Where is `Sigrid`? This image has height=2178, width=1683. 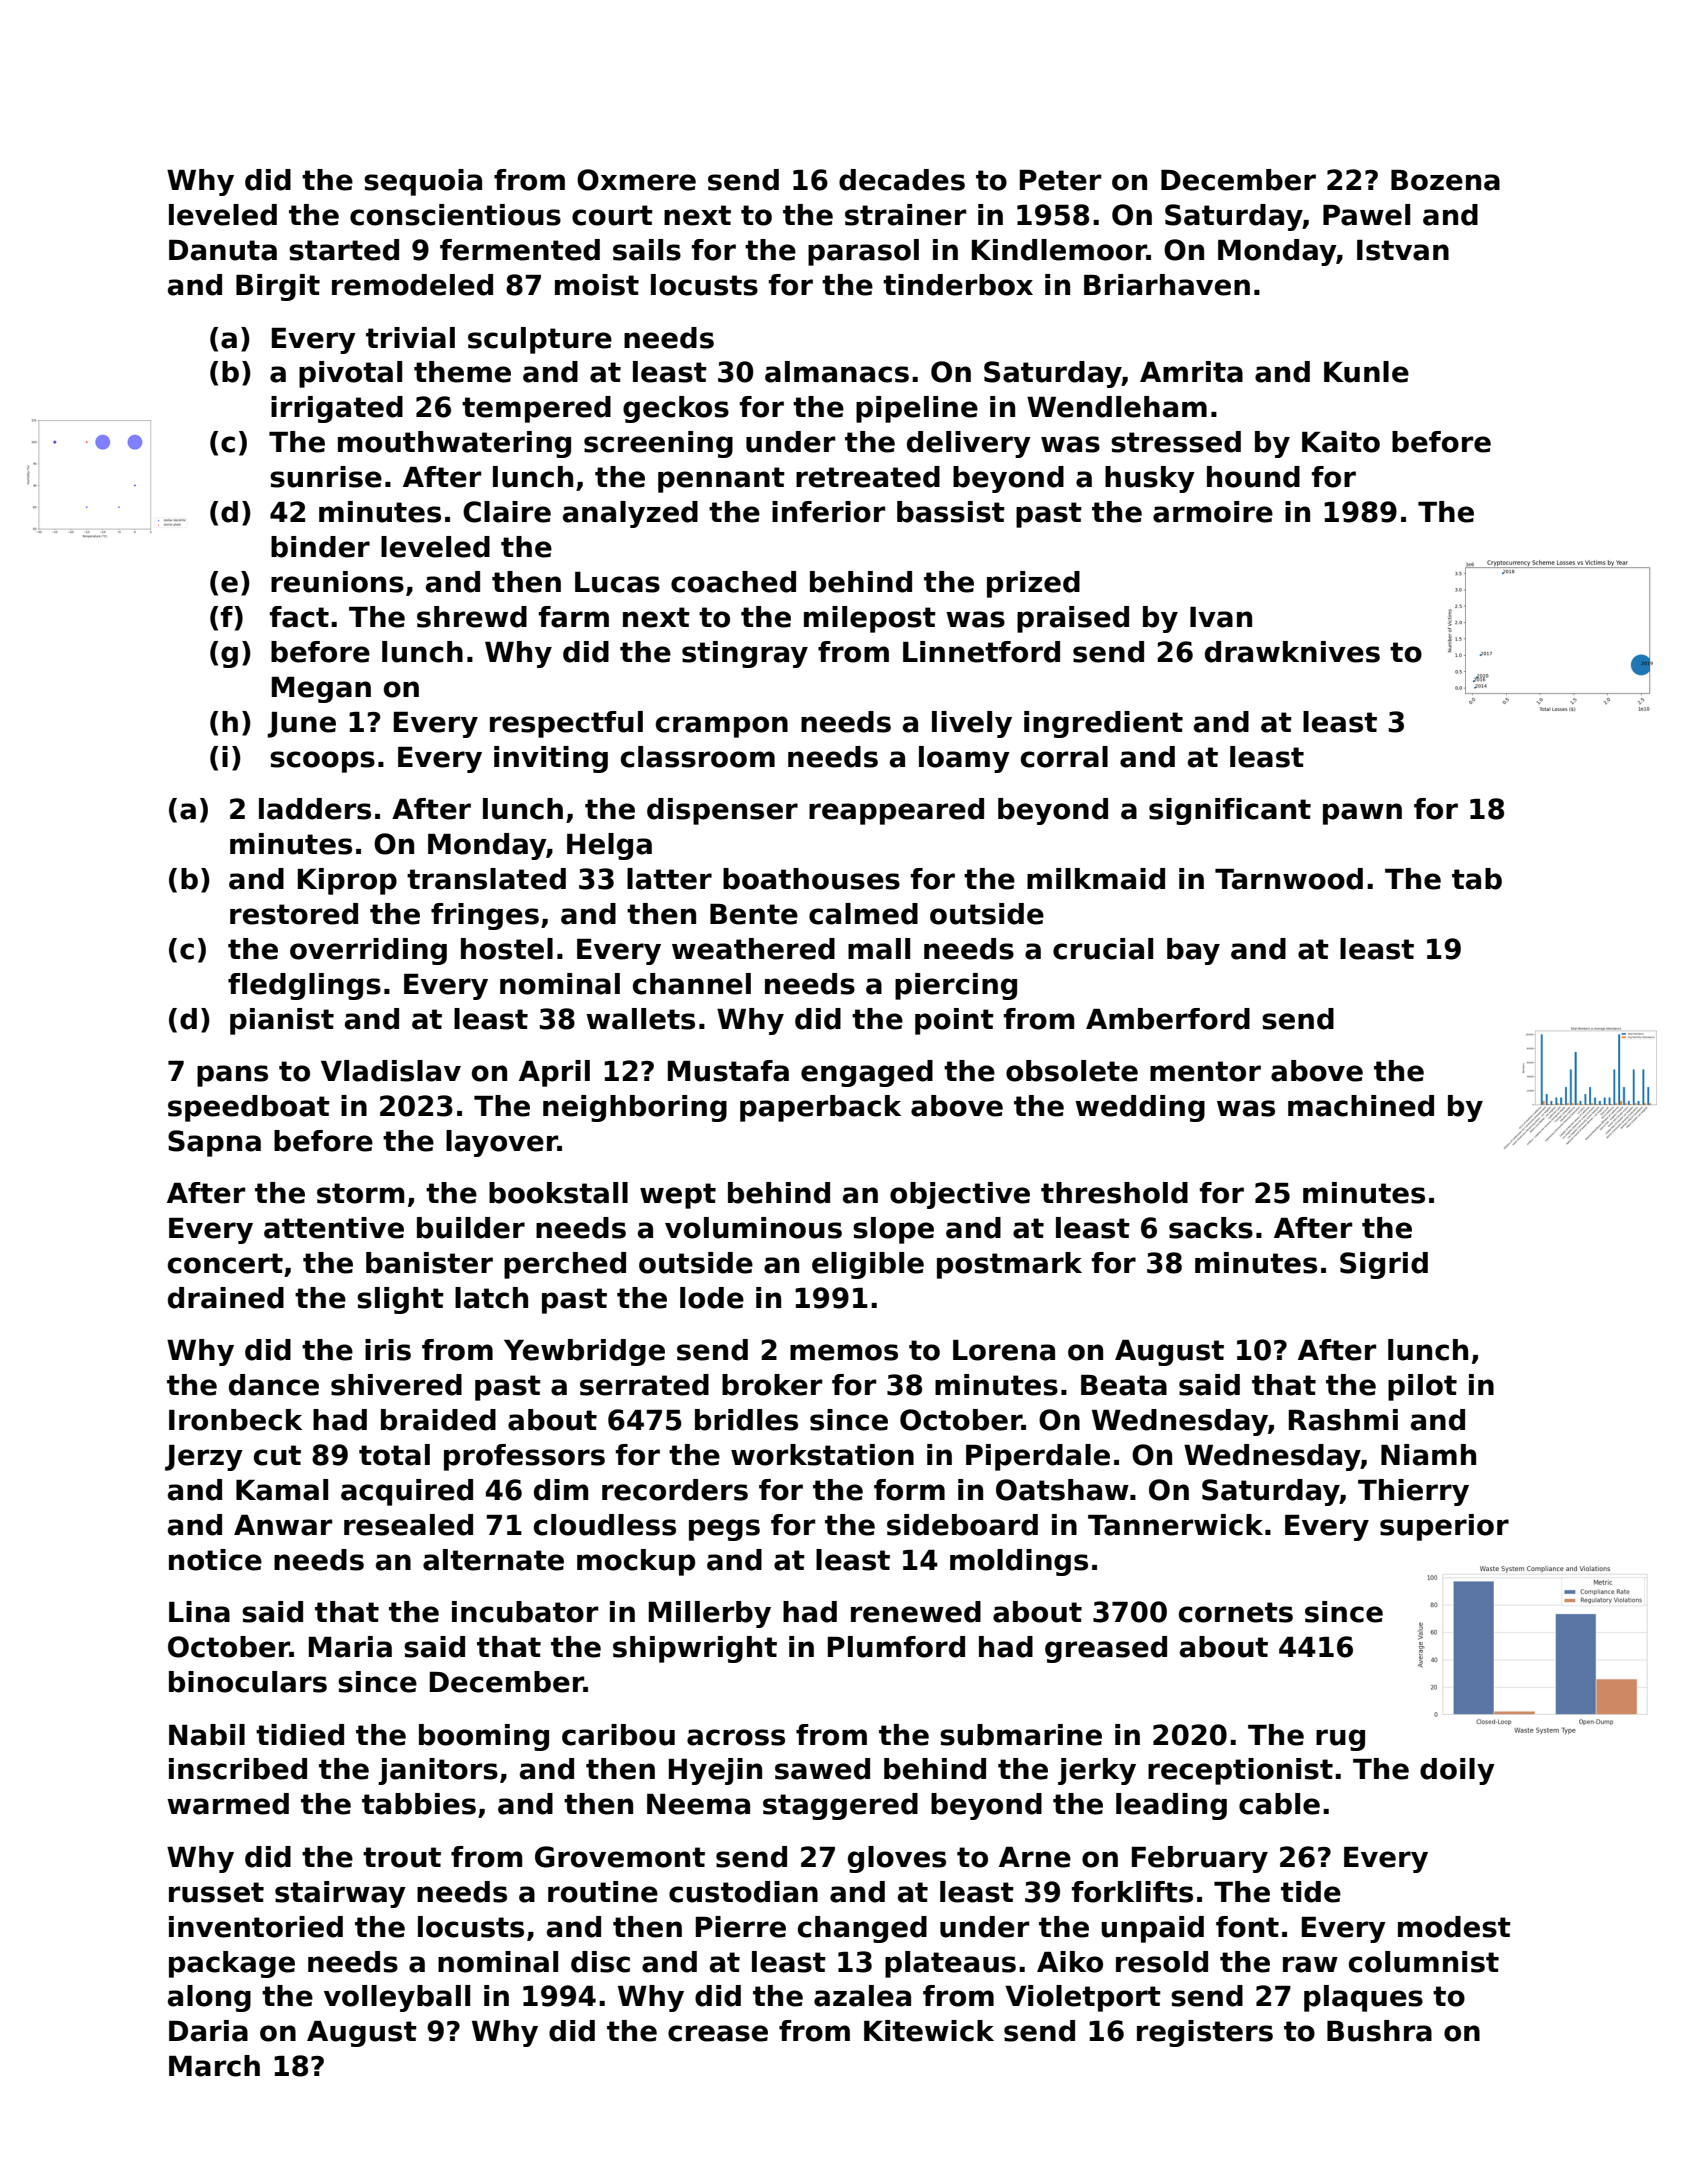
Sigrid is located at coordinates (1384, 1265).
